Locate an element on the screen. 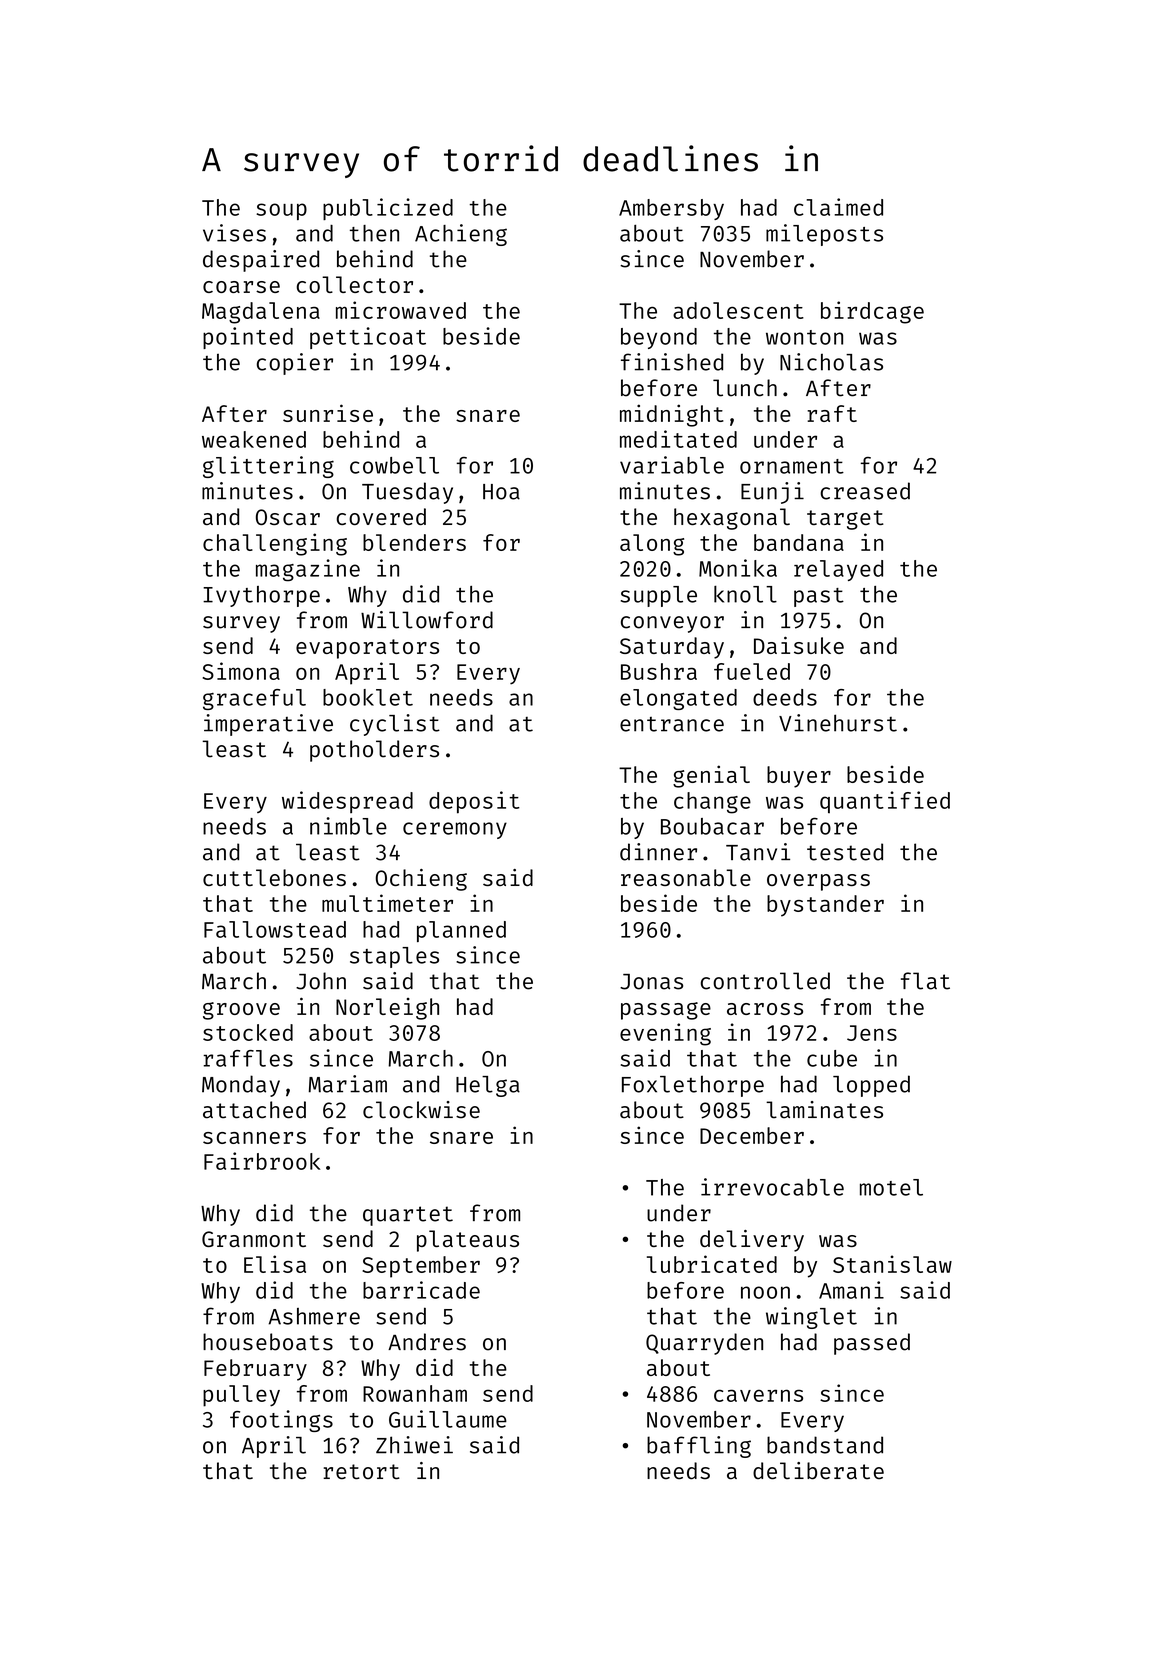 This screenshot has width=1165, height=1654. passed is located at coordinates (872, 1344).
